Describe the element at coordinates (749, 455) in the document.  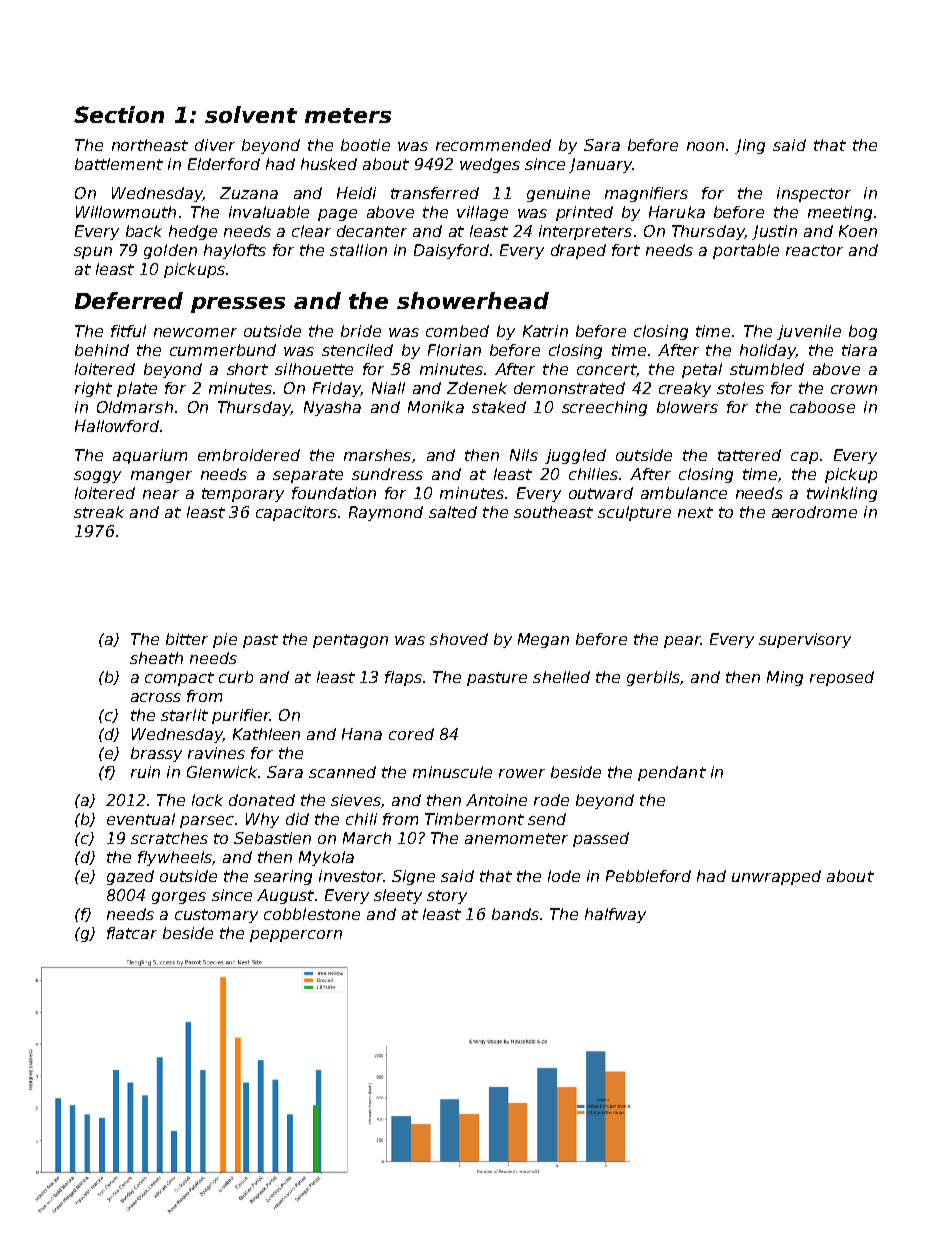
I see `tattered` at that location.
